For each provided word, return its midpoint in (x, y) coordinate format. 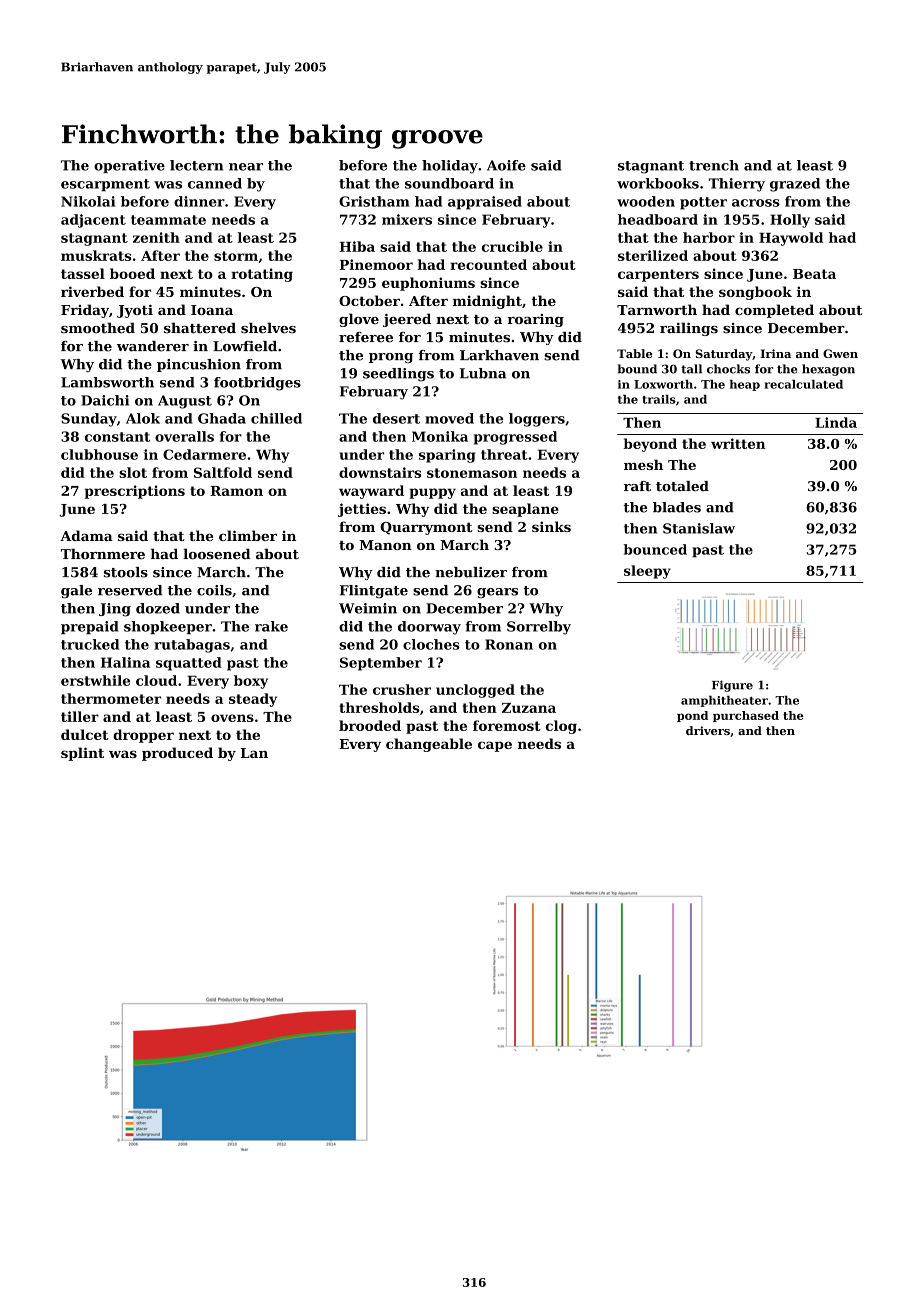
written (738, 443)
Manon (385, 545)
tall (691, 369)
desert (396, 418)
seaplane (525, 510)
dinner (199, 201)
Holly (790, 221)
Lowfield (245, 346)
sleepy (647, 572)
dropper (143, 736)
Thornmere (103, 554)
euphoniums (428, 284)
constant (117, 437)
